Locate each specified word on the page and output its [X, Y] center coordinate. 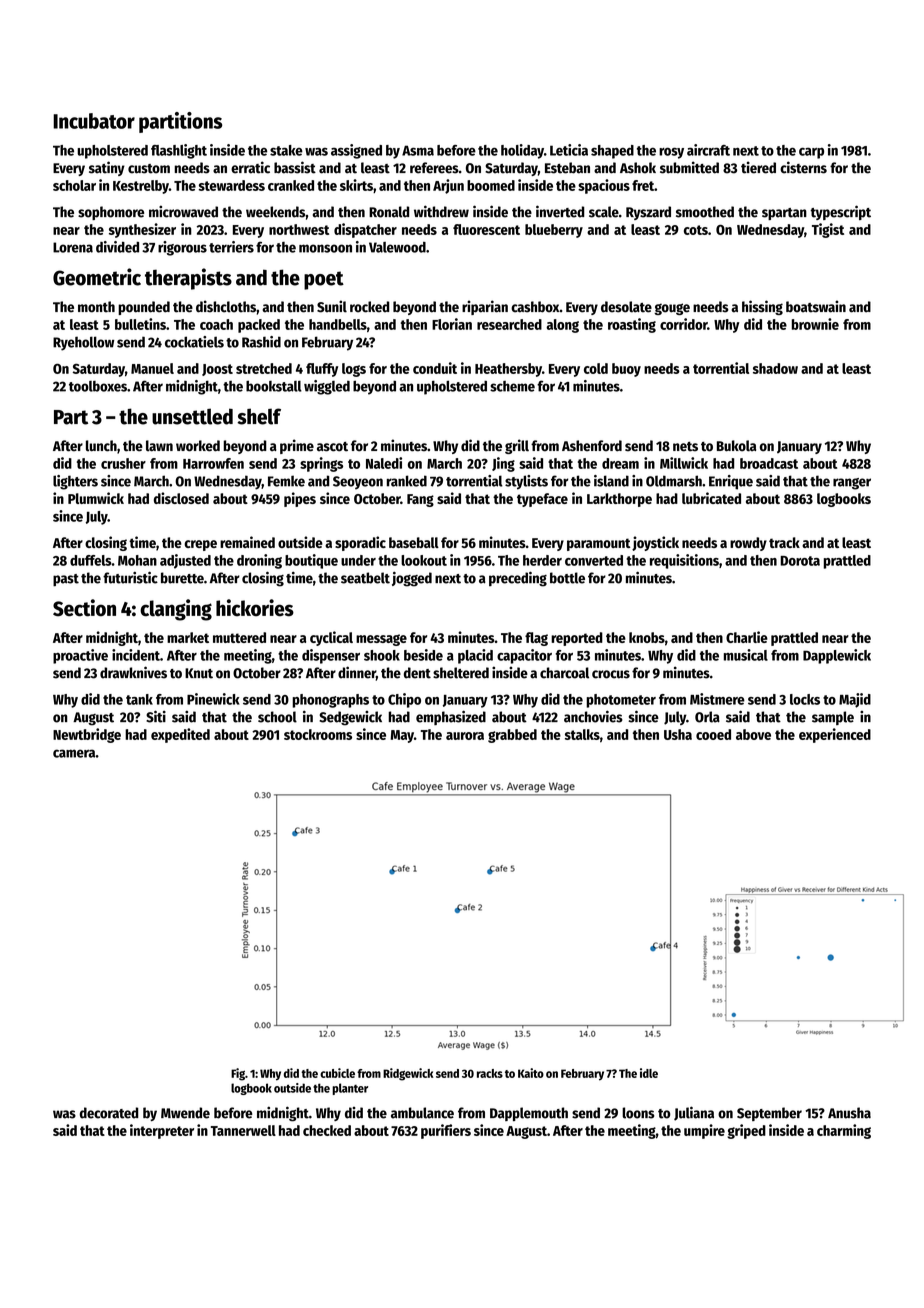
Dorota [800, 561]
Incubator [94, 121]
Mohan [137, 560]
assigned [356, 151]
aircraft [708, 150]
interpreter [162, 1131]
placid [475, 656]
